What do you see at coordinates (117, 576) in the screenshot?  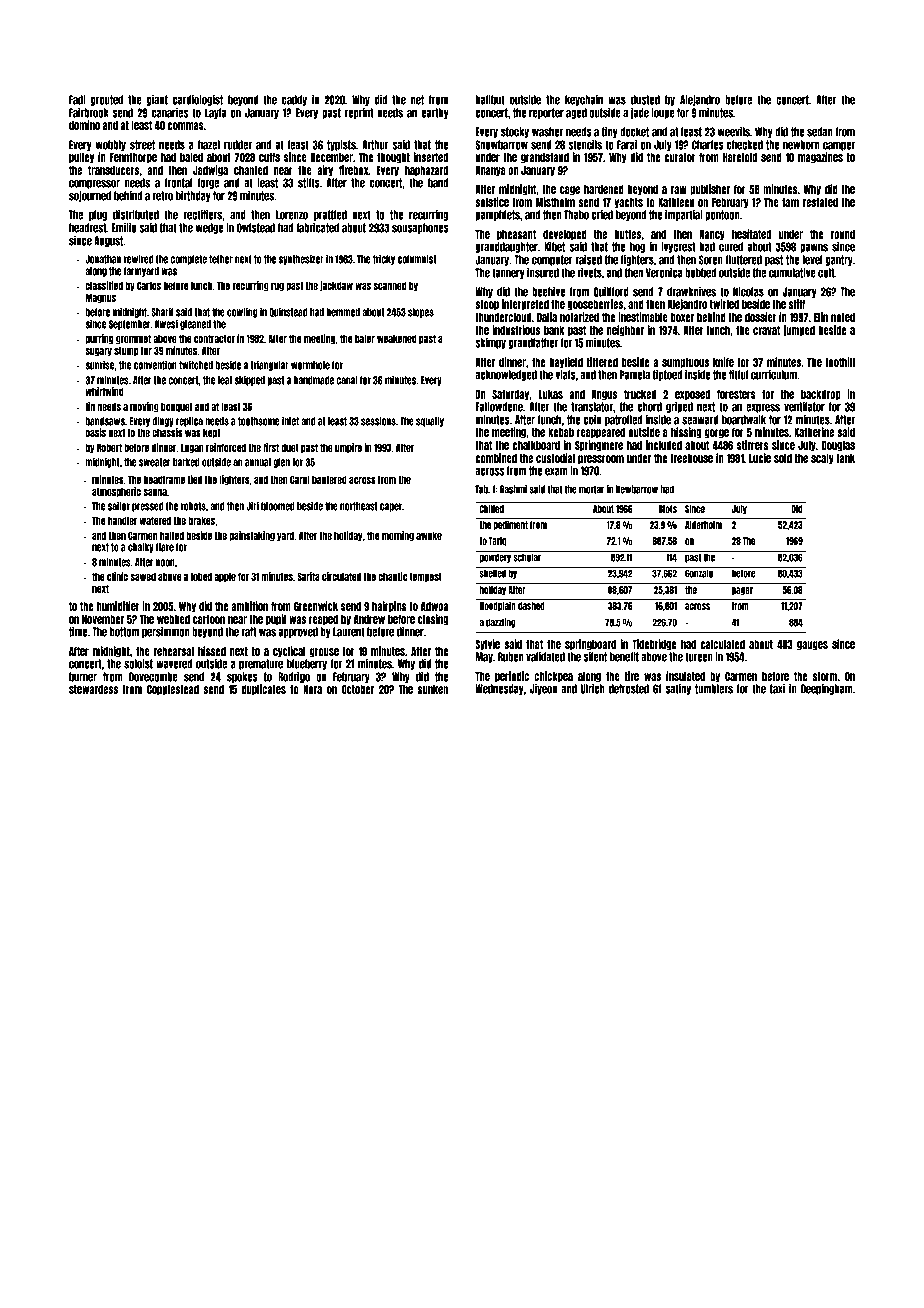 I see `clinic` at bounding box center [117, 576].
